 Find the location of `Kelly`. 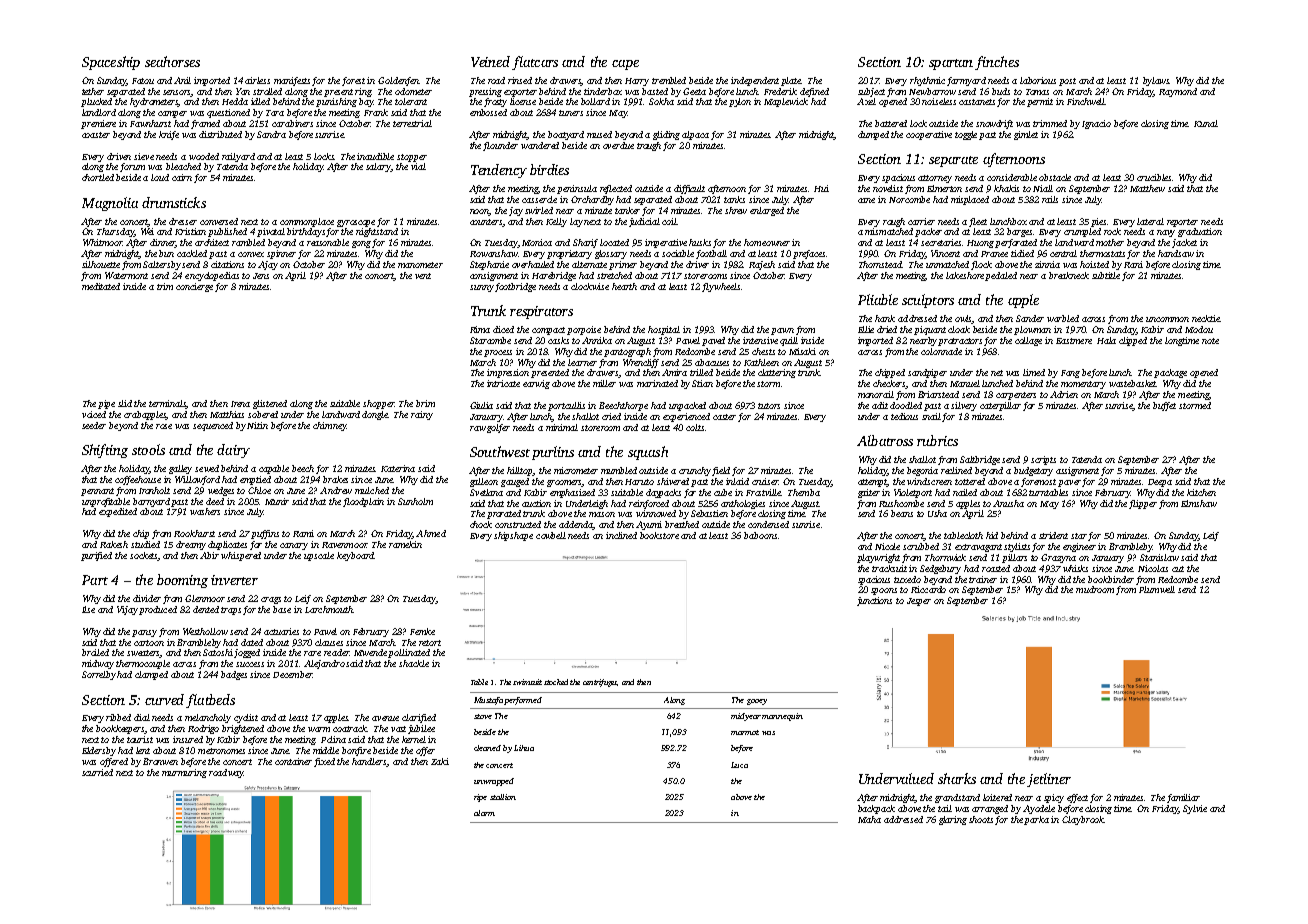

Kelly is located at coordinates (556, 222).
